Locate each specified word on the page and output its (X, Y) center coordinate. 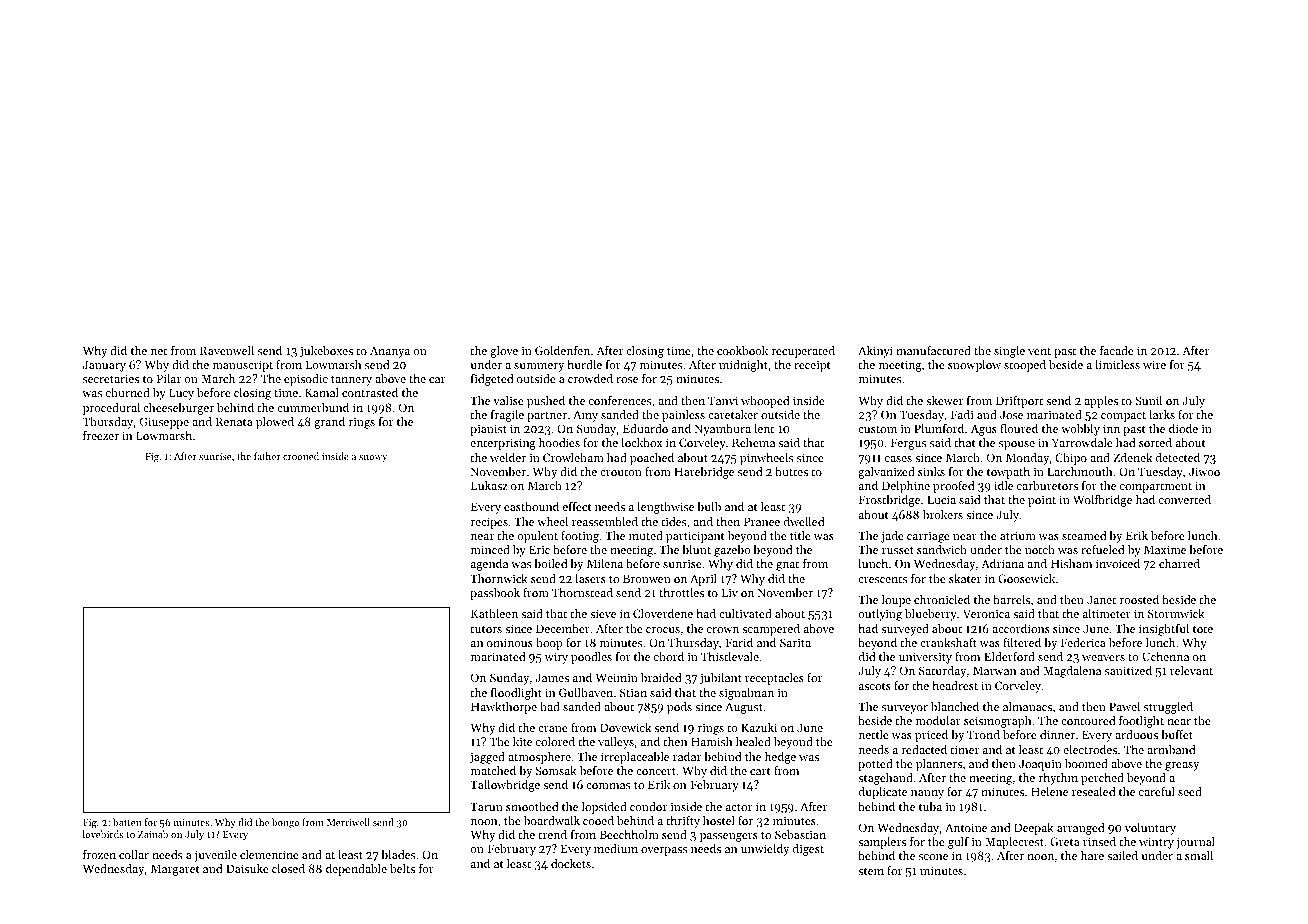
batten (127, 822)
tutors (486, 629)
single (1009, 352)
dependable (356, 870)
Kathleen (494, 613)
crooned (301, 456)
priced (931, 736)
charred (1179, 563)
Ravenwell (227, 350)
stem (871, 871)
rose (627, 380)
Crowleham (573, 457)
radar (687, 756)
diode (1183, 428)
